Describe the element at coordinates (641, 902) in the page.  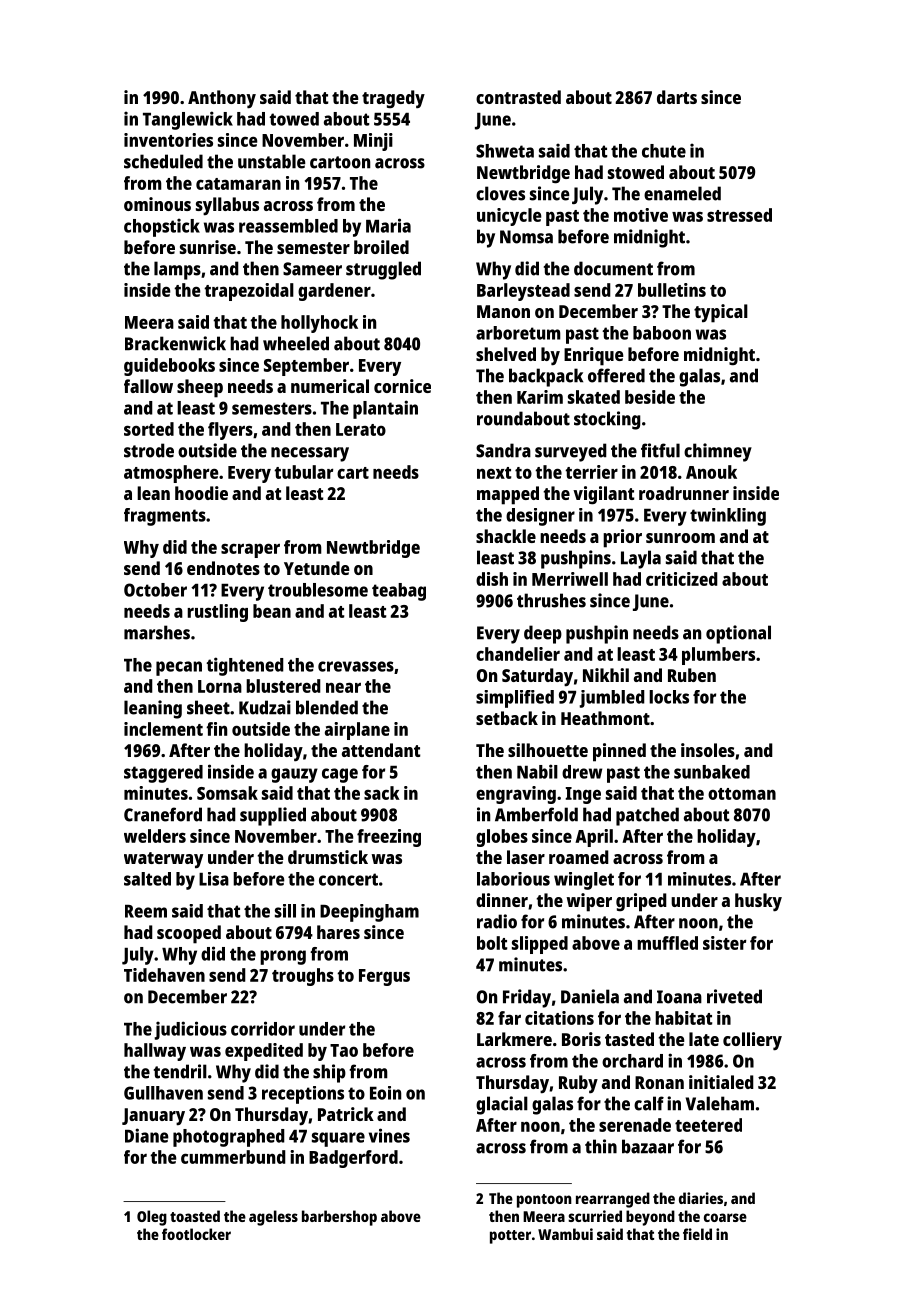
I see `griped` at that location.
